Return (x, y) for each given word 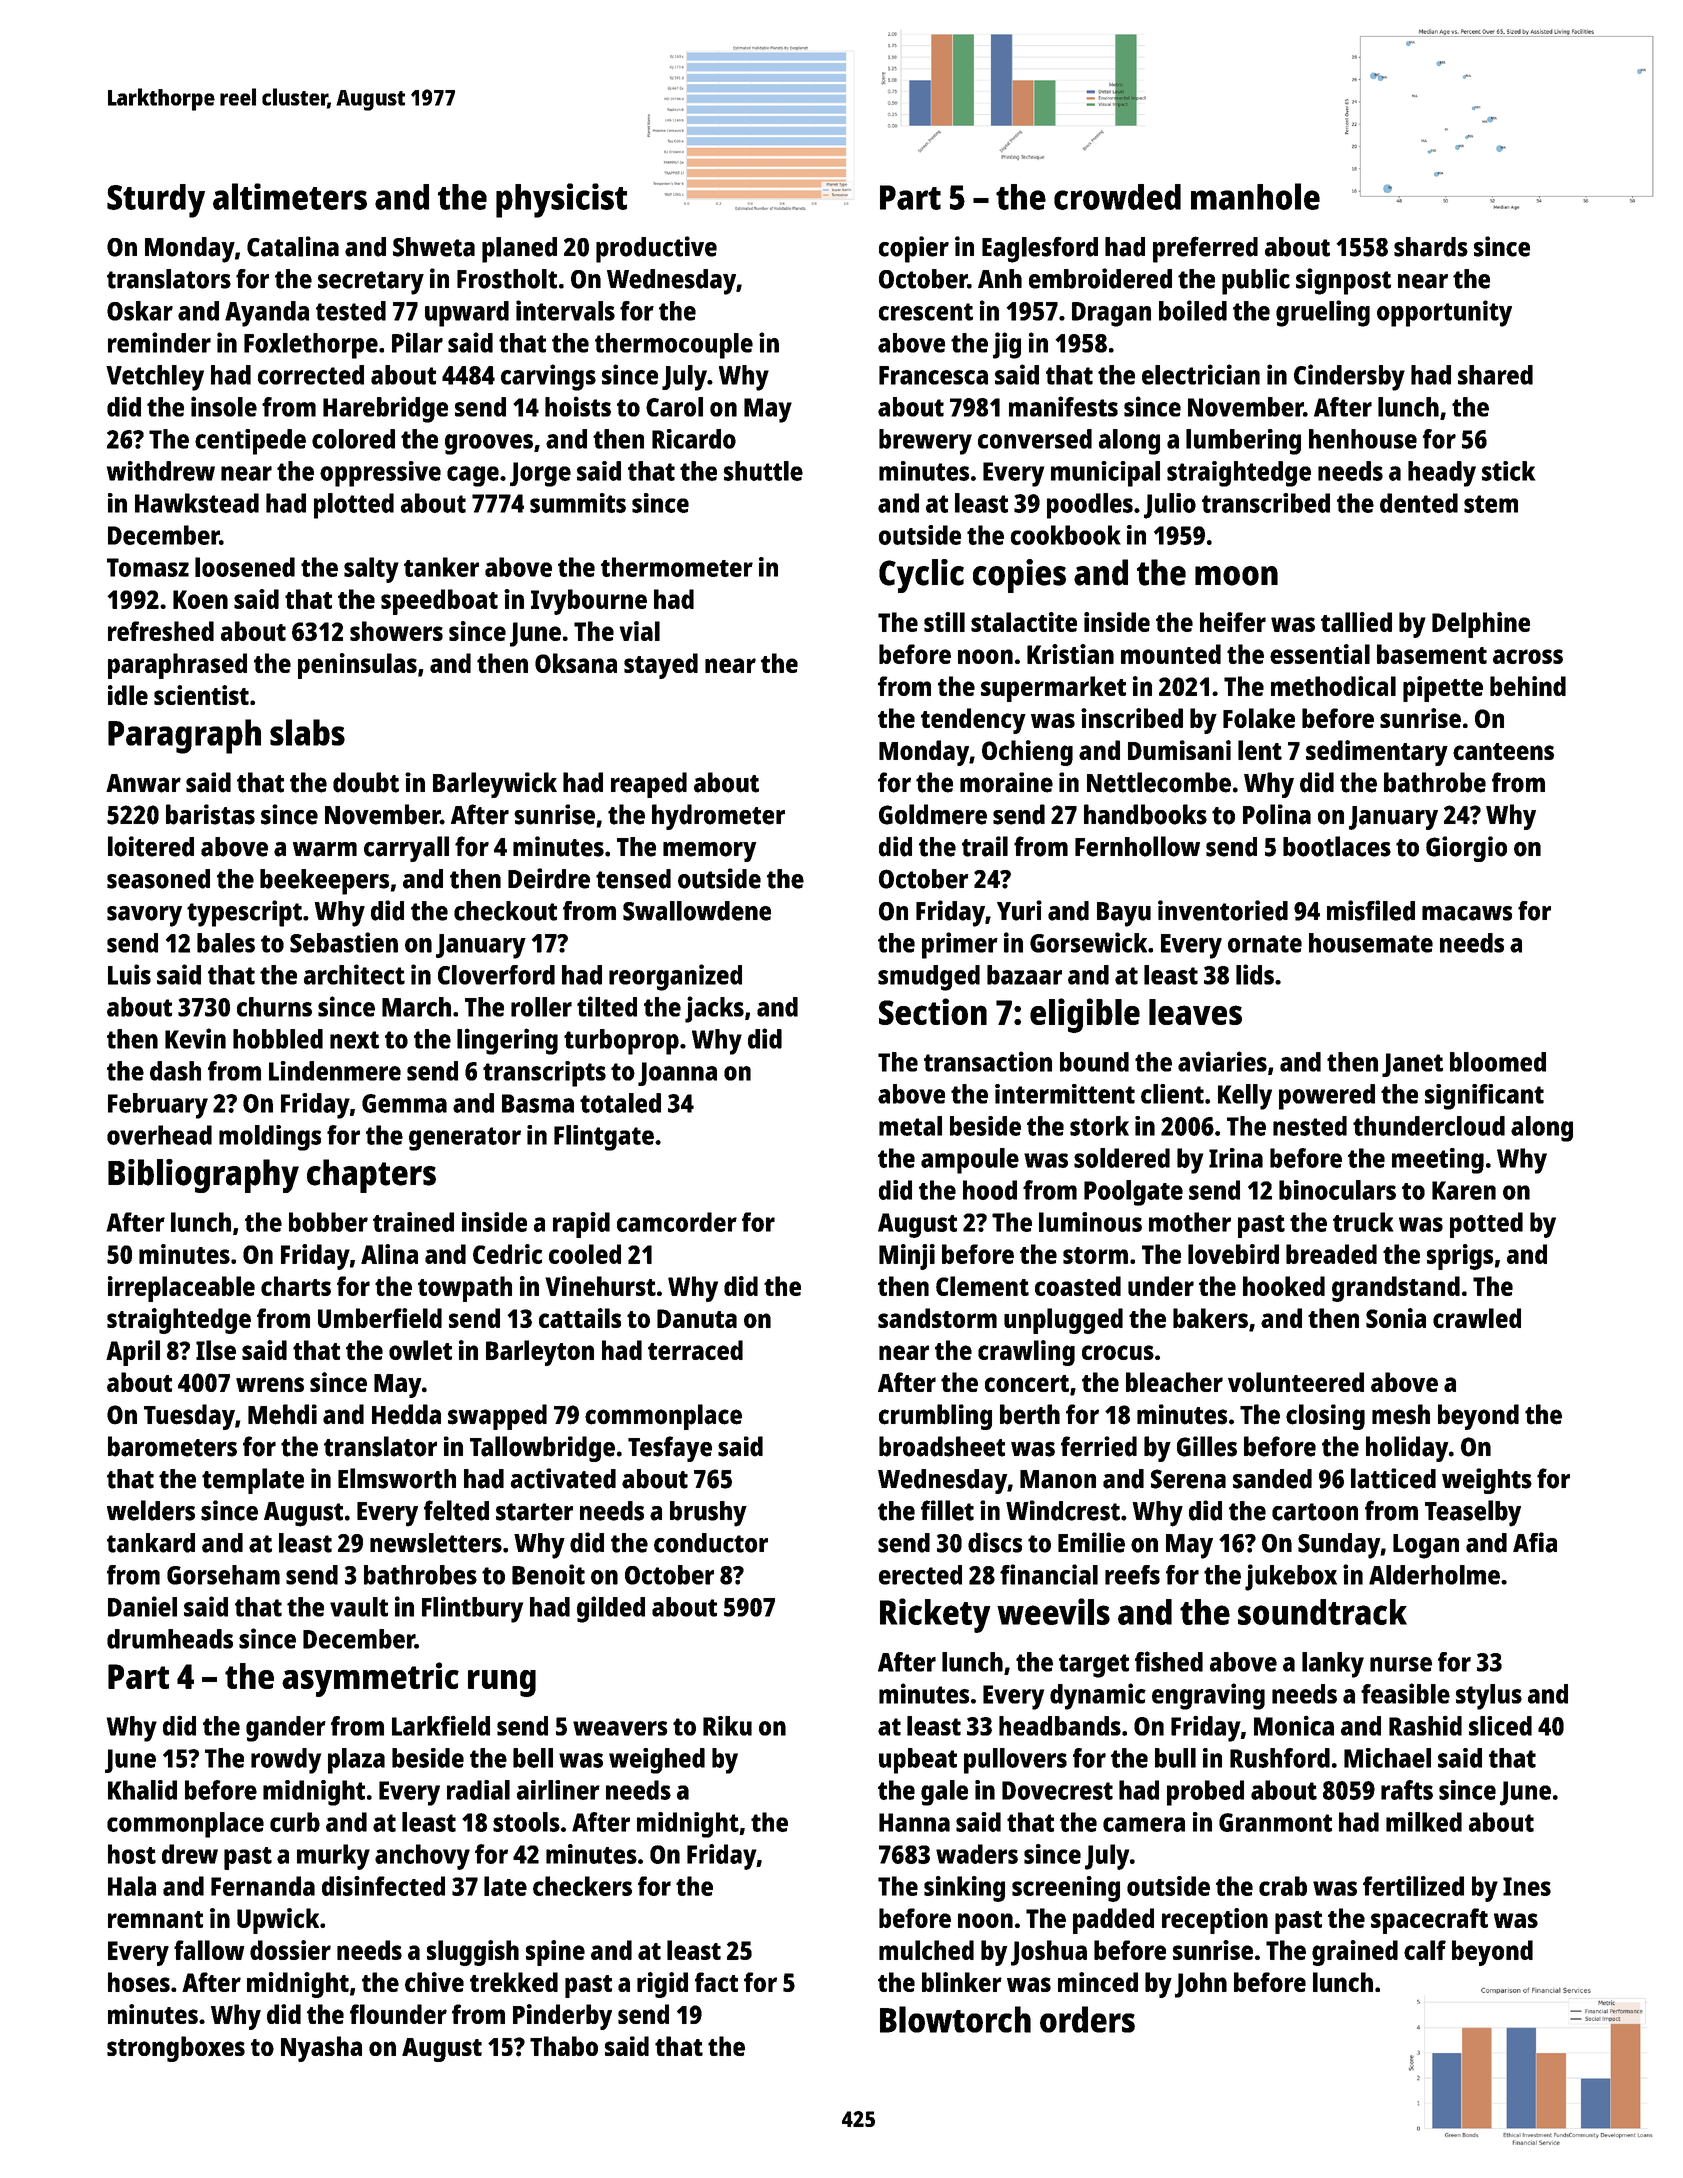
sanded (1272, 1479)
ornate (1265, 944)
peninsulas (357, 666)
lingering (507, 1041)
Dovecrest (1057, 1790)
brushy (708, 1514)
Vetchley (155, 378)
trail (985, 846)
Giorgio (1466, 849)
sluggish (473, 1953)
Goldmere (933, 814)
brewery (925, 442)
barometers (172, 1446)
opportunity (1444, 313)
